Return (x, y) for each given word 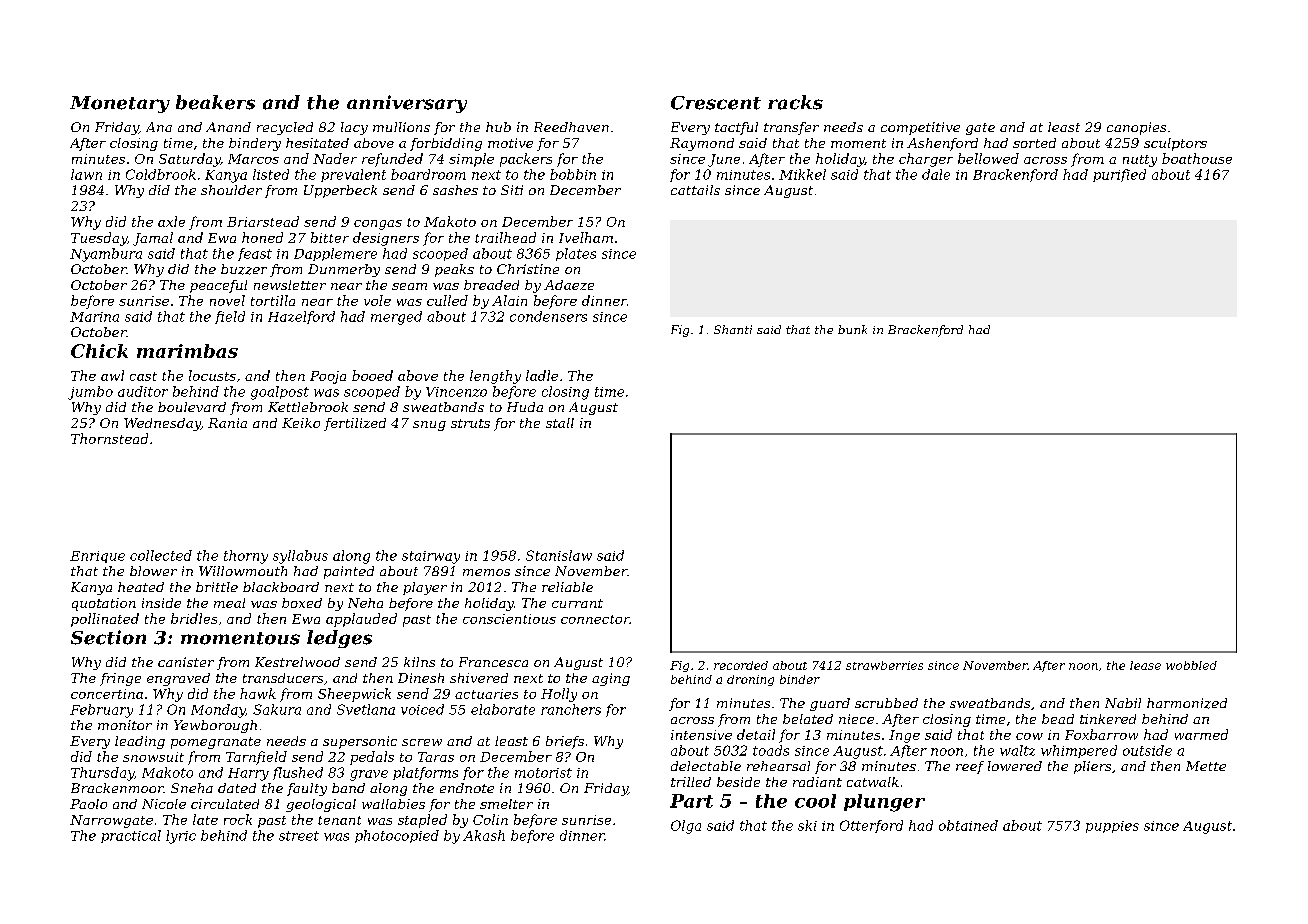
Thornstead (109, 438)
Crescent (716, 103)
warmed (1201, 734)
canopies (1136, 128)
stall (560, 423)
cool (815, 801)
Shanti (733, 329)
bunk (852, 329)
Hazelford (301, 317)
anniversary (407, 104)
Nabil (1123, 703)
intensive (701, 735)
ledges (339, 639)
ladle (542, 375)
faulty (307, 789)
